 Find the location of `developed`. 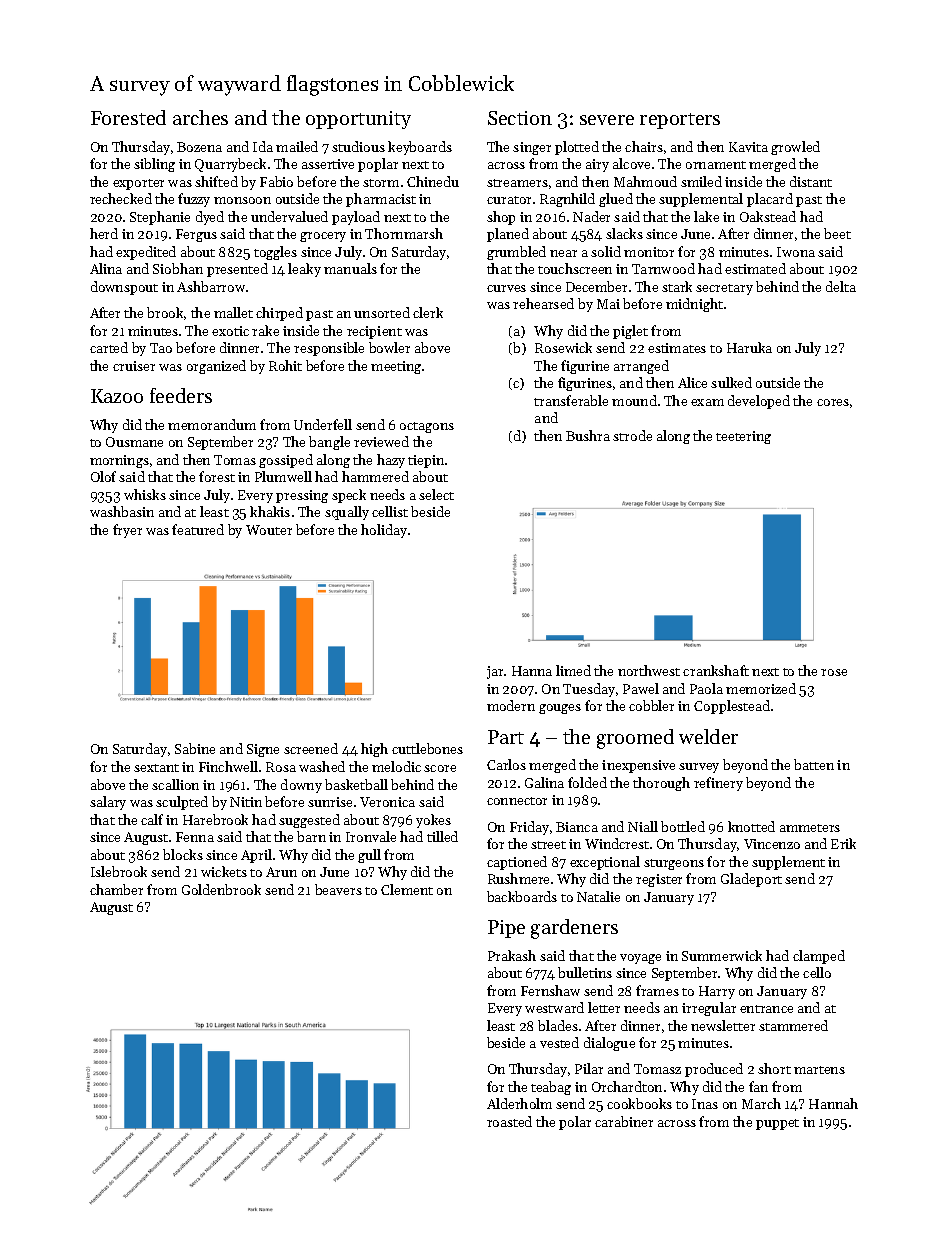

developed is located at coordinates (759, 402).
